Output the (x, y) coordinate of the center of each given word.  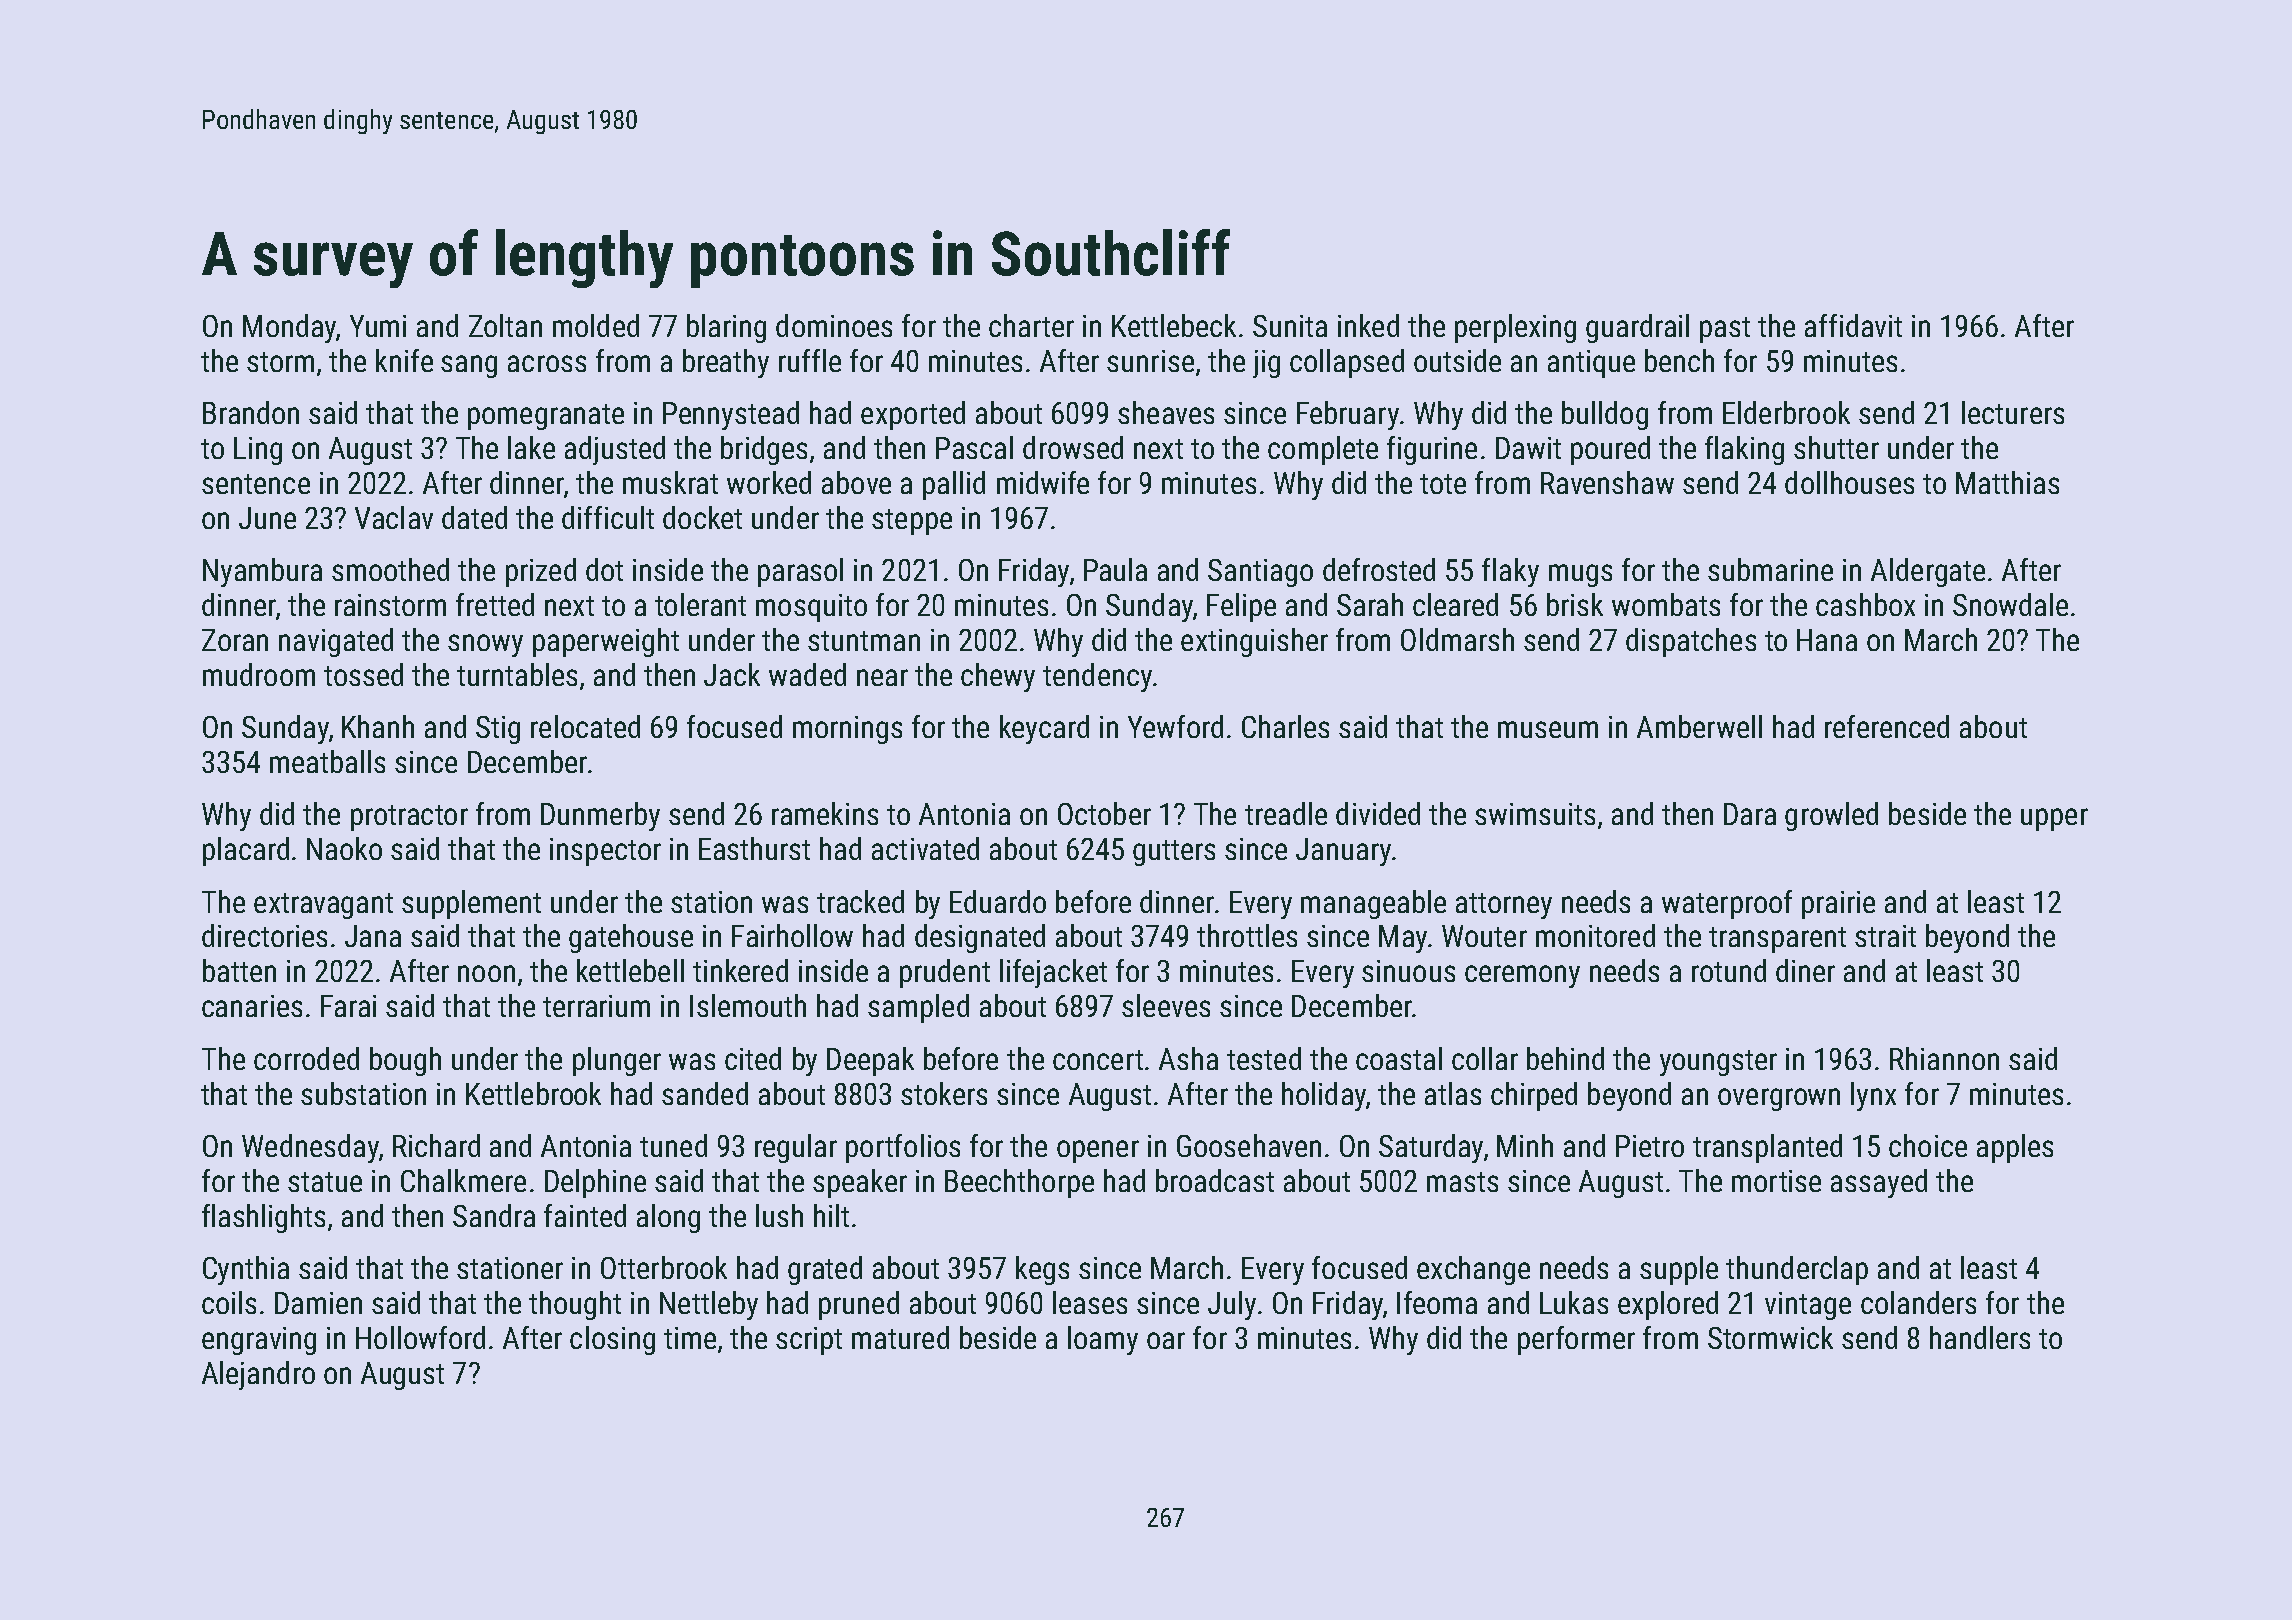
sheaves (1166, 412)
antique (1591, 364)
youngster (1718, 1063)
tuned (673, 1145)
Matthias (2007, 482)
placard (246, 851)
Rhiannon (1944, 1058)
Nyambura (262, 572)
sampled (918, 1008)
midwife (1043, 482)
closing (612, 1340)
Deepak (870, 1061)
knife (404, 360)
